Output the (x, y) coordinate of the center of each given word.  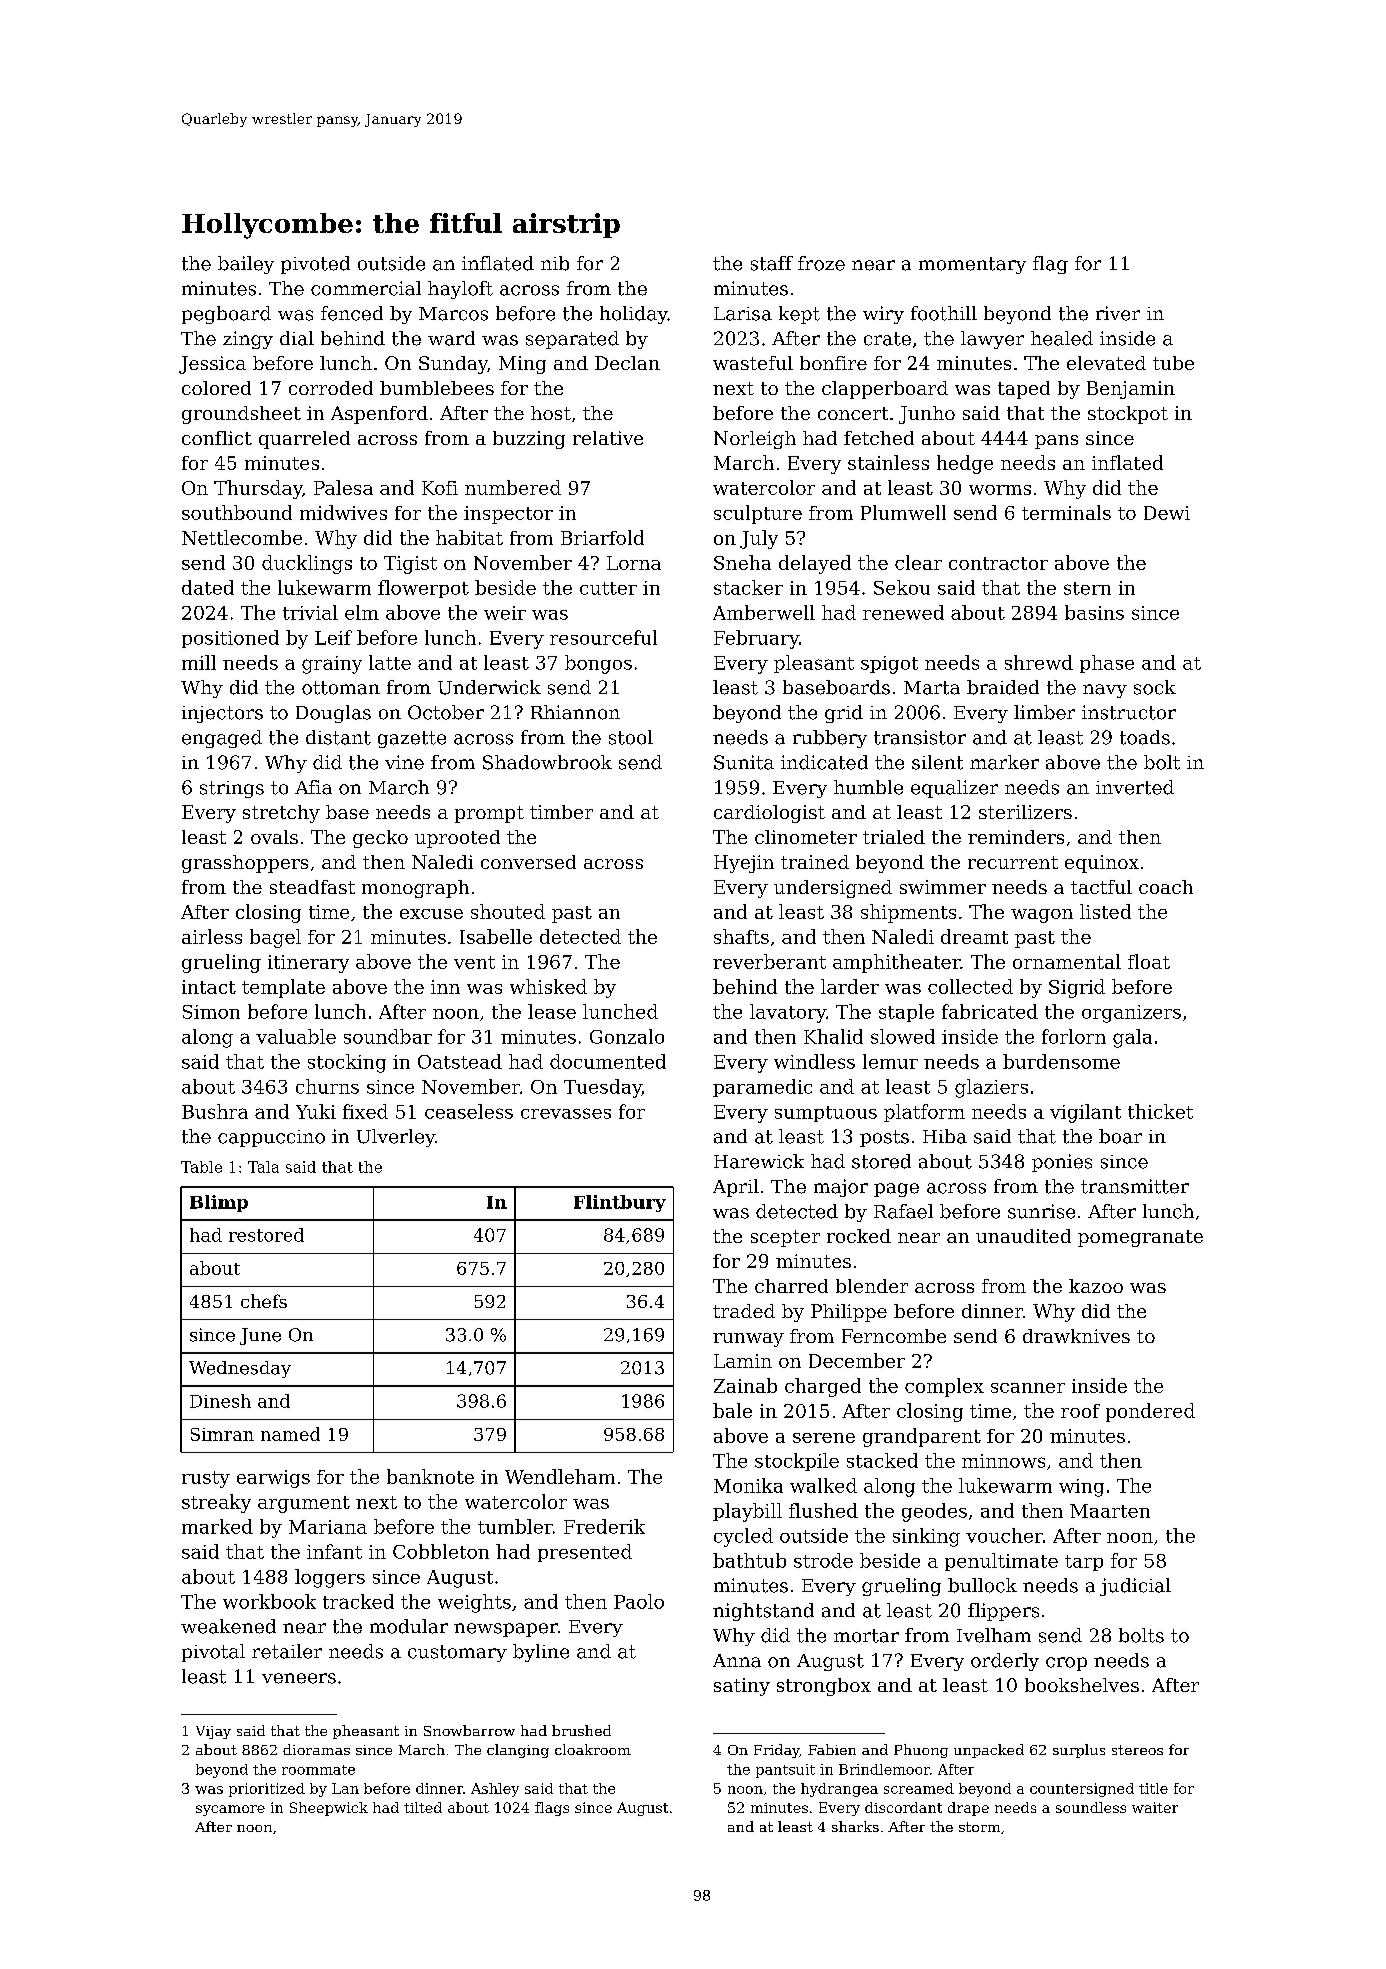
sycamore (230, 1810)
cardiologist (769, 814)
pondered (1150, 1412)
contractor (998, 563)
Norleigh (755, 440)
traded (744, 1311)
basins (1094, 612)
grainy (332, 665)
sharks (855, 1826)
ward (451, 338)
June (260, 1336)
